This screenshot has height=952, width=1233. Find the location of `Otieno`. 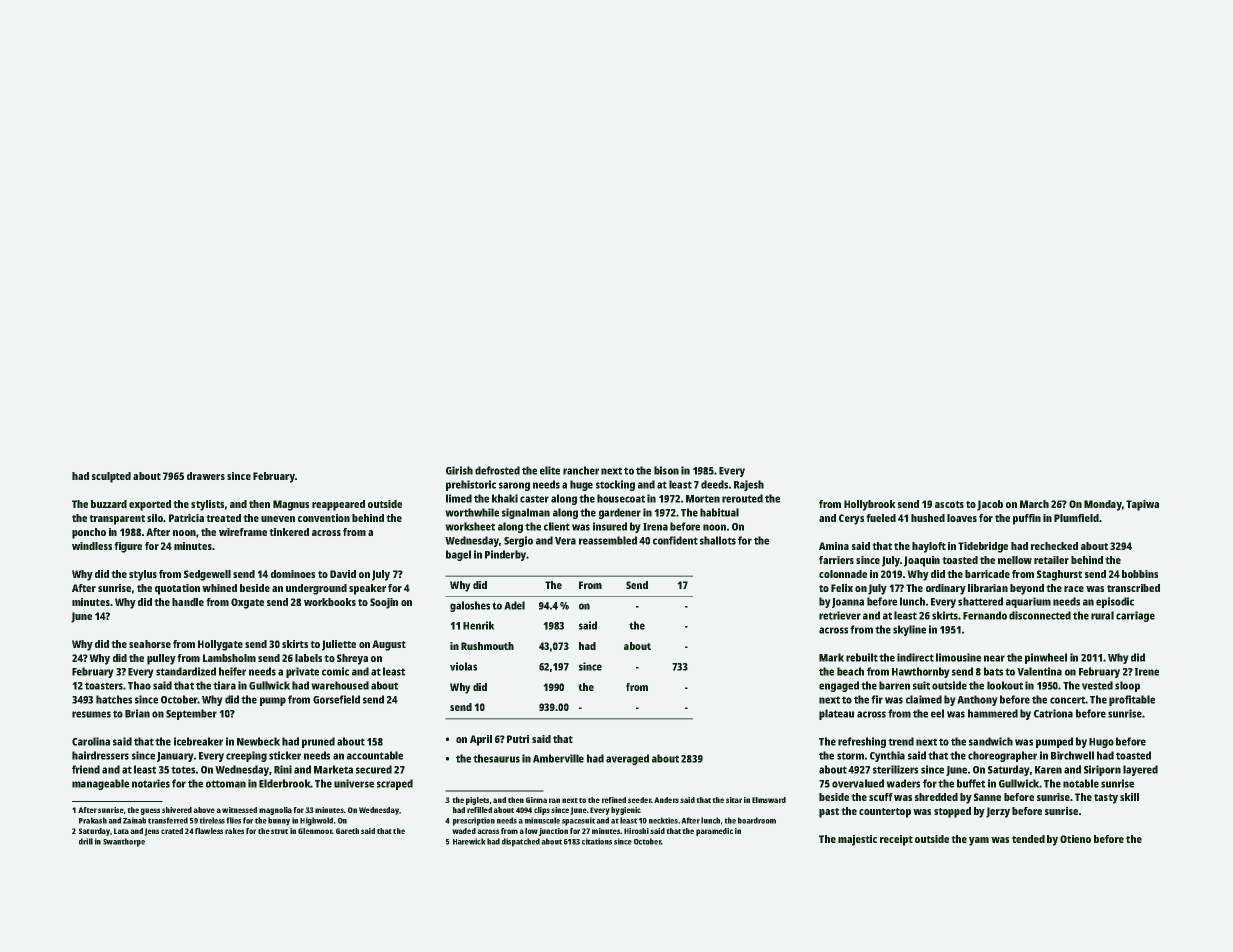

Otieno is located at coordinates (1075, 839).
